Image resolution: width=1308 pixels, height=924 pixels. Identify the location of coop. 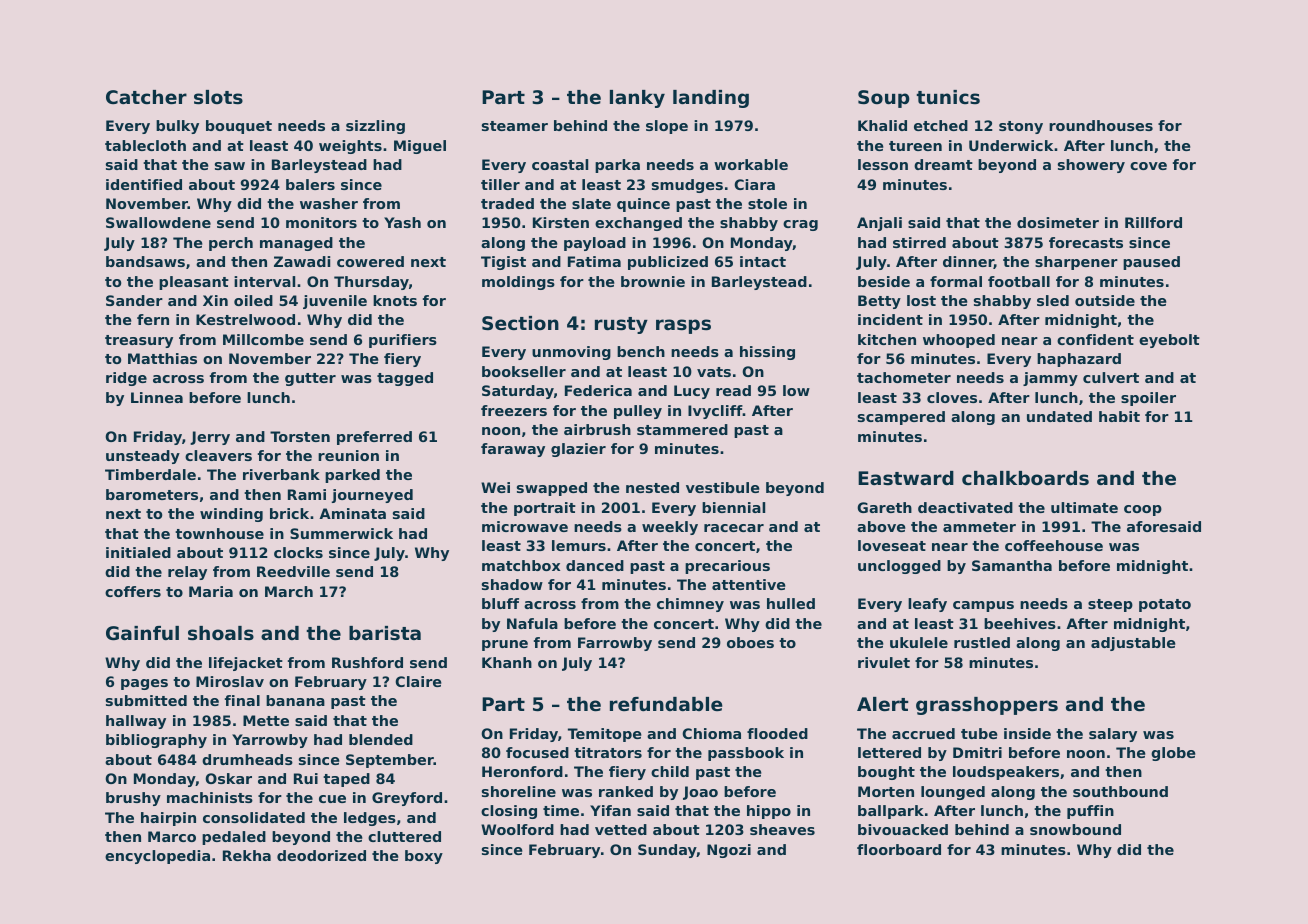
(1143, 510).
